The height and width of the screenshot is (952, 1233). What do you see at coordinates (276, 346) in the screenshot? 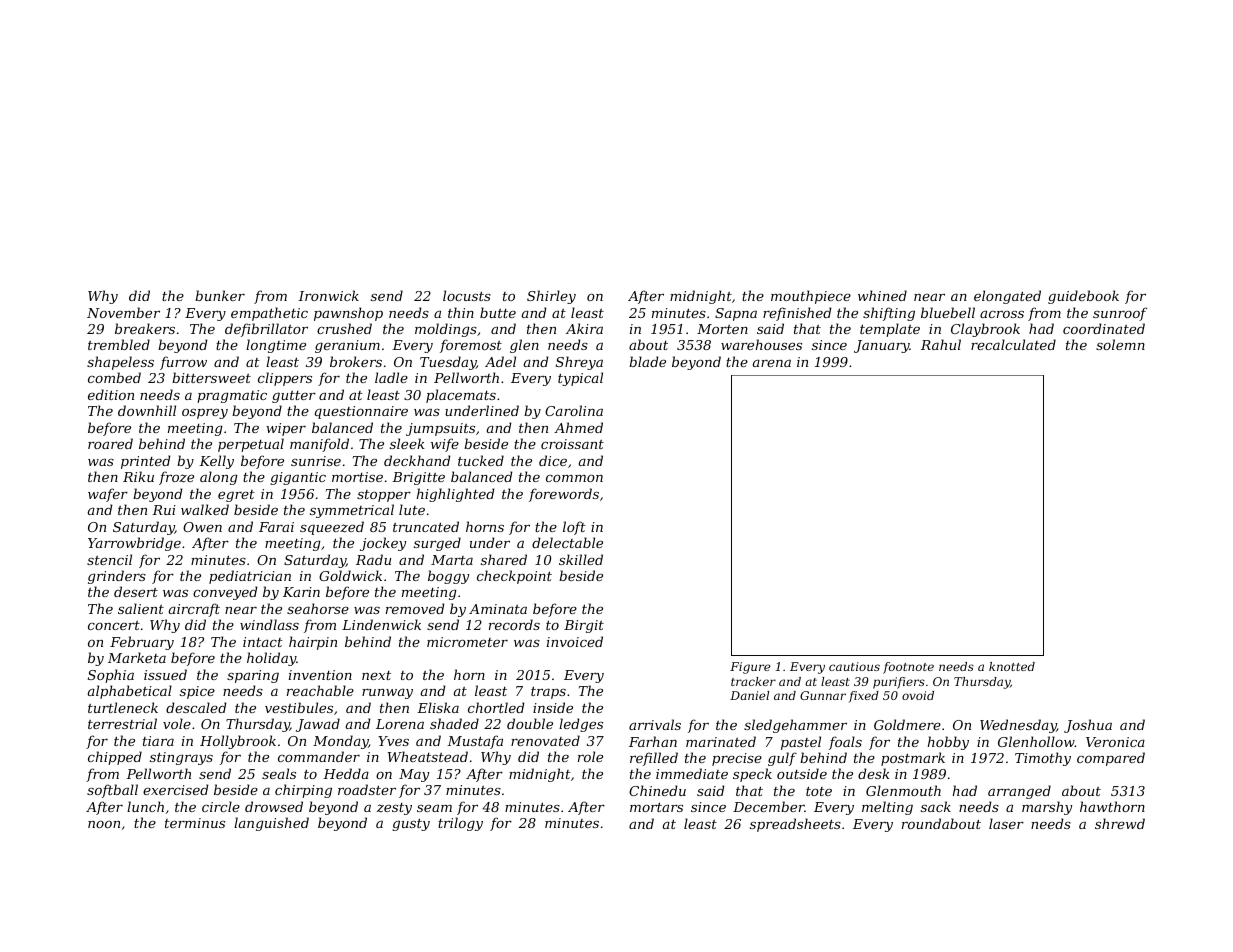
I see `longtime` at bounding box center [276, 346].
